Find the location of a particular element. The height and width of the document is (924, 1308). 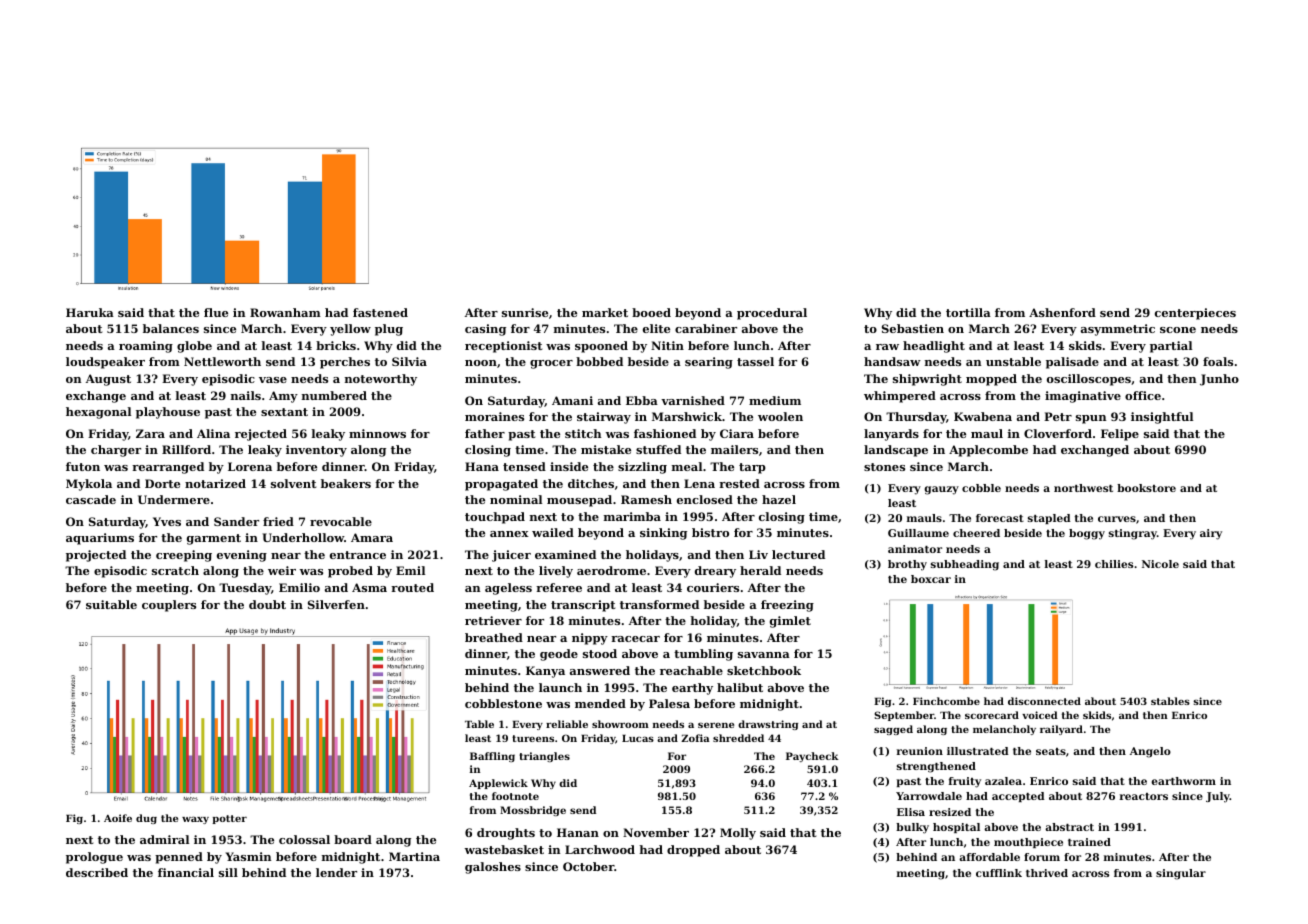

freezing is located at coordinates (787, 606).
